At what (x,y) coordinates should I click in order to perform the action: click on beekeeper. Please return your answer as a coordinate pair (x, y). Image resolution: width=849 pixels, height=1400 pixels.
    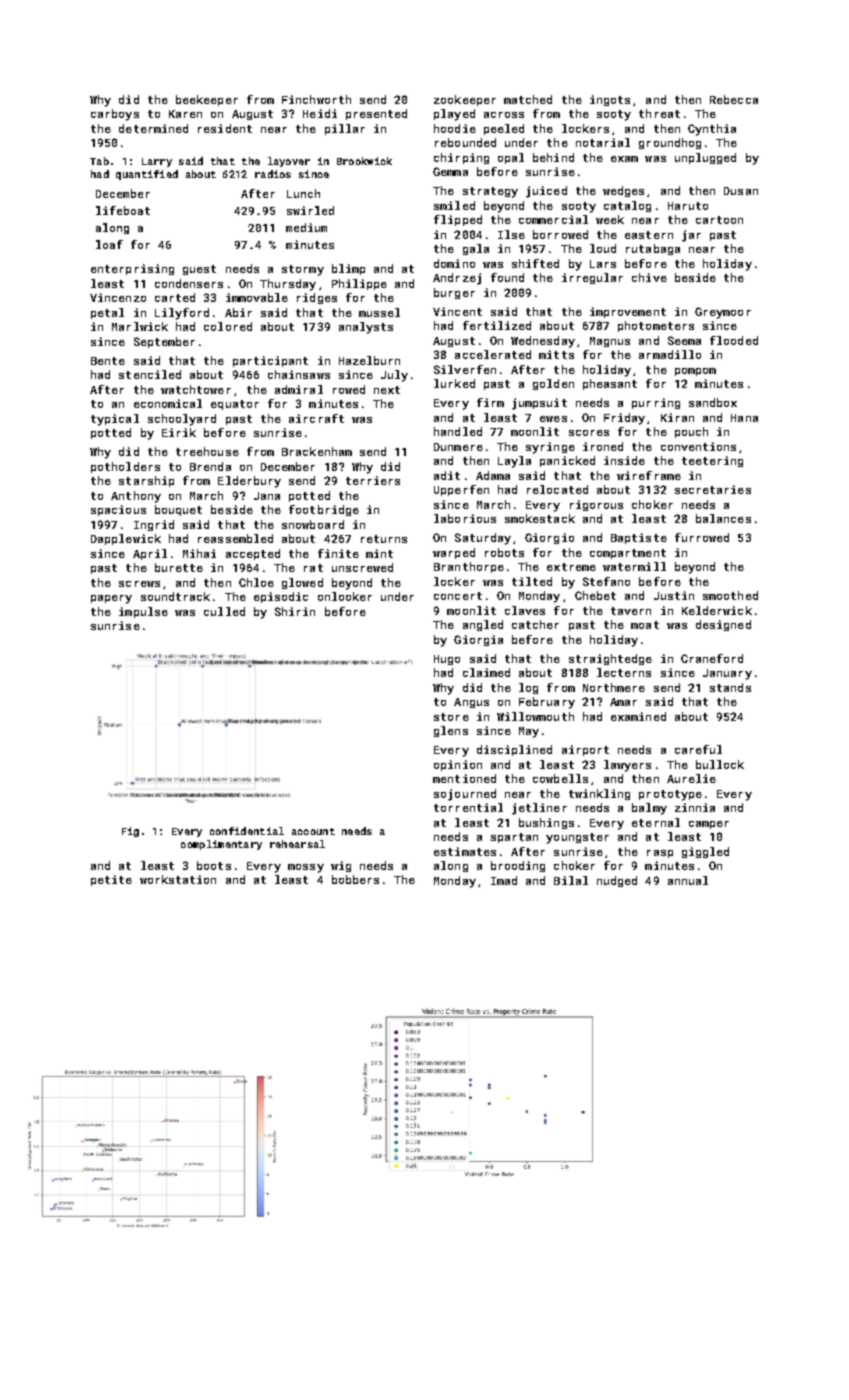
    Looking at the image, I should click on (207, 100).
